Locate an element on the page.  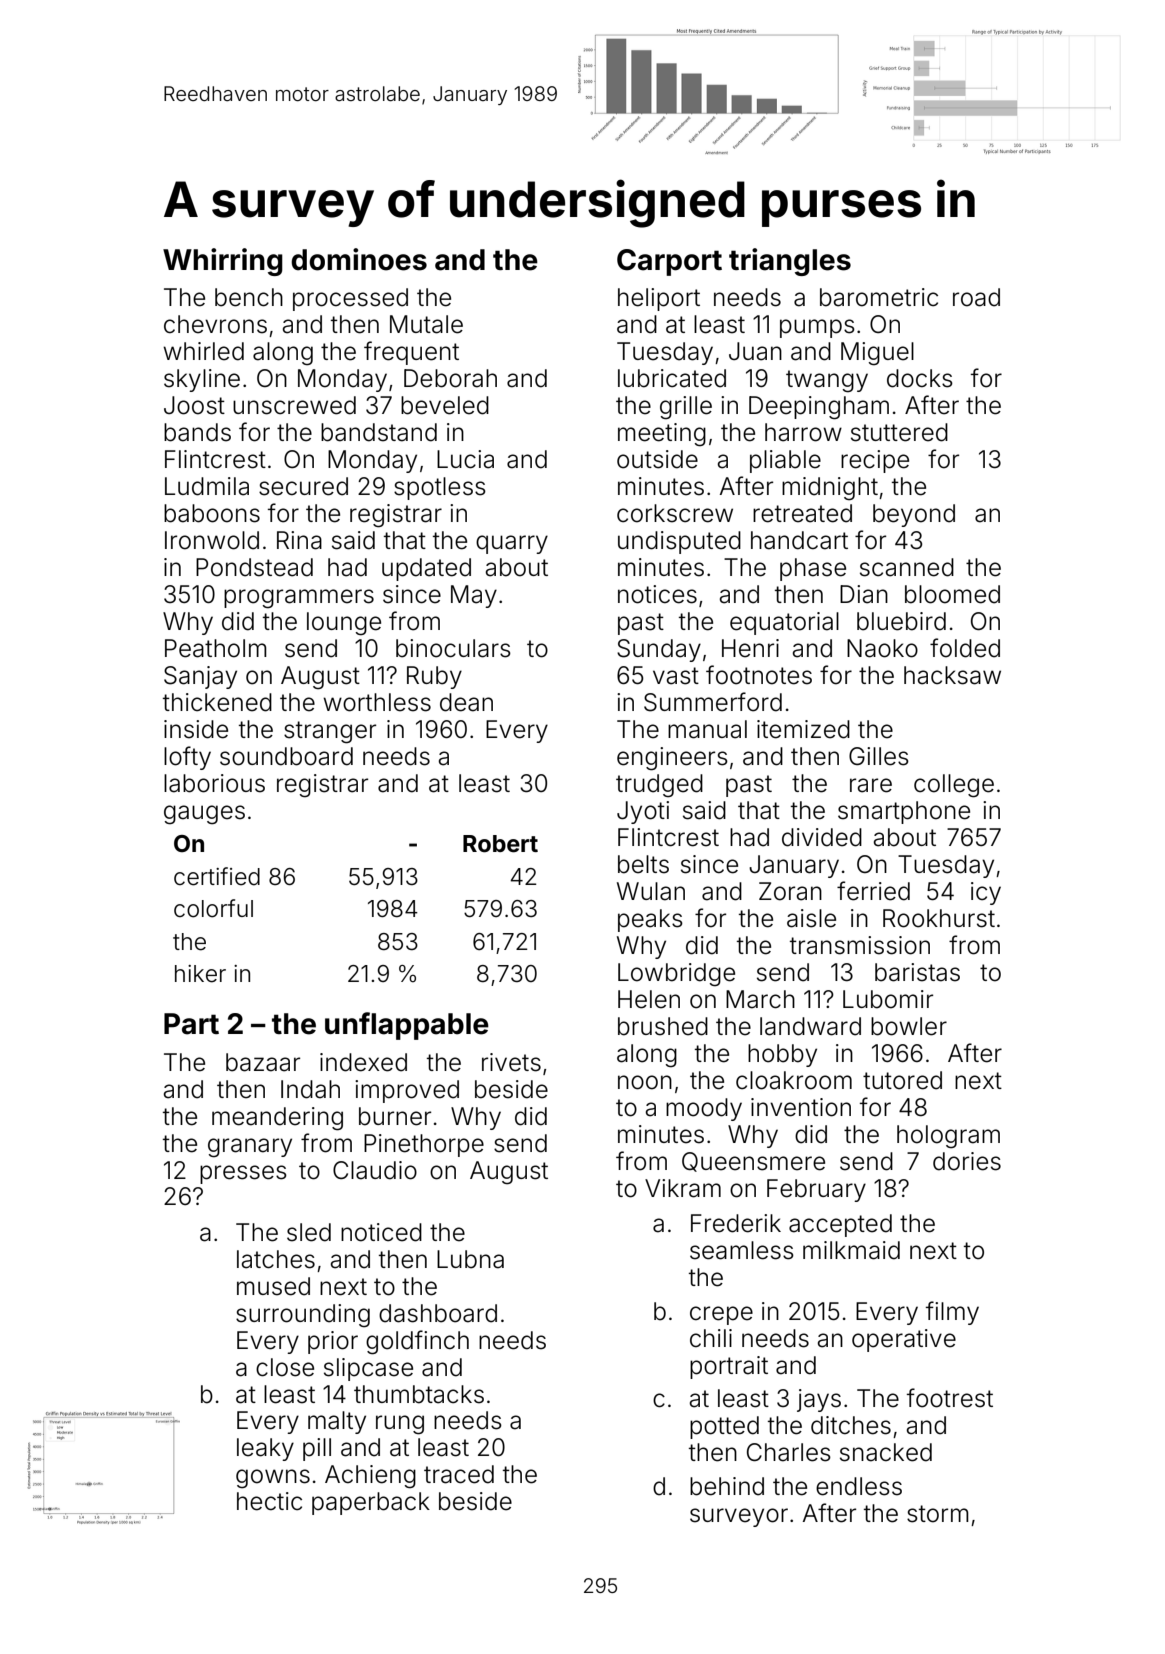
bluebird is located at coordinates (901, 621).
